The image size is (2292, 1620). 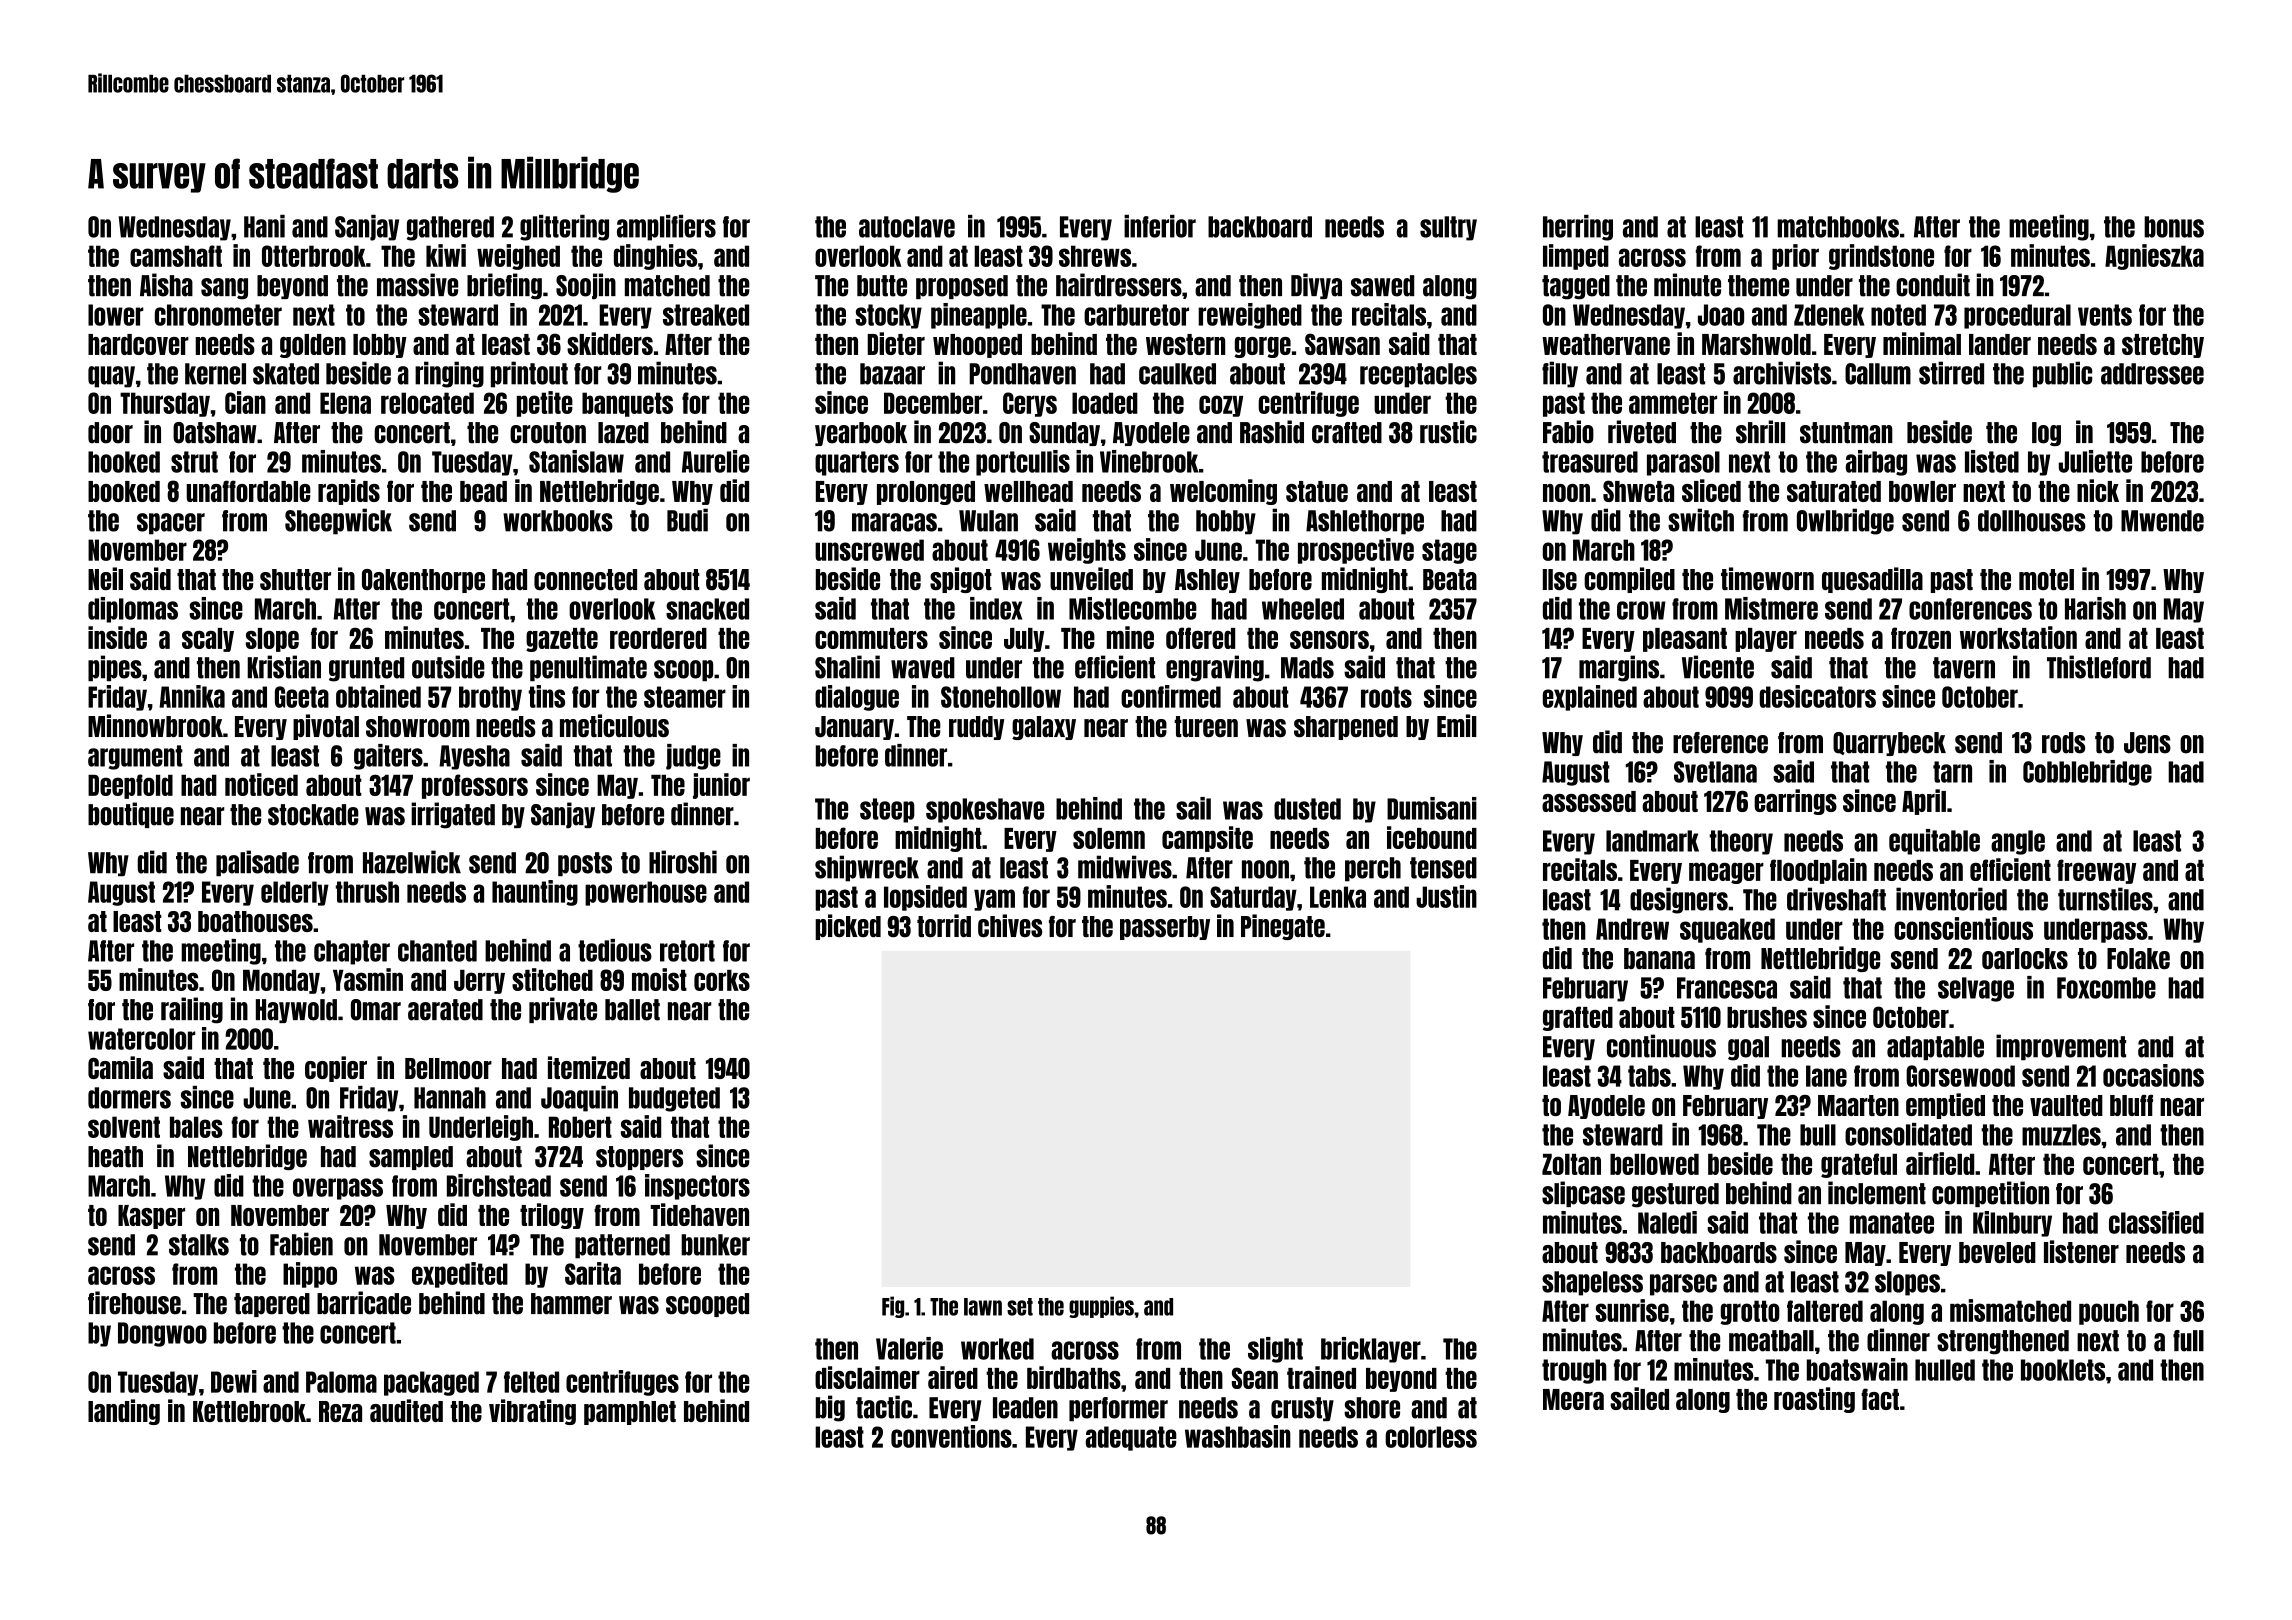 I want to click on classified, so click(x=2156, y=1222).
